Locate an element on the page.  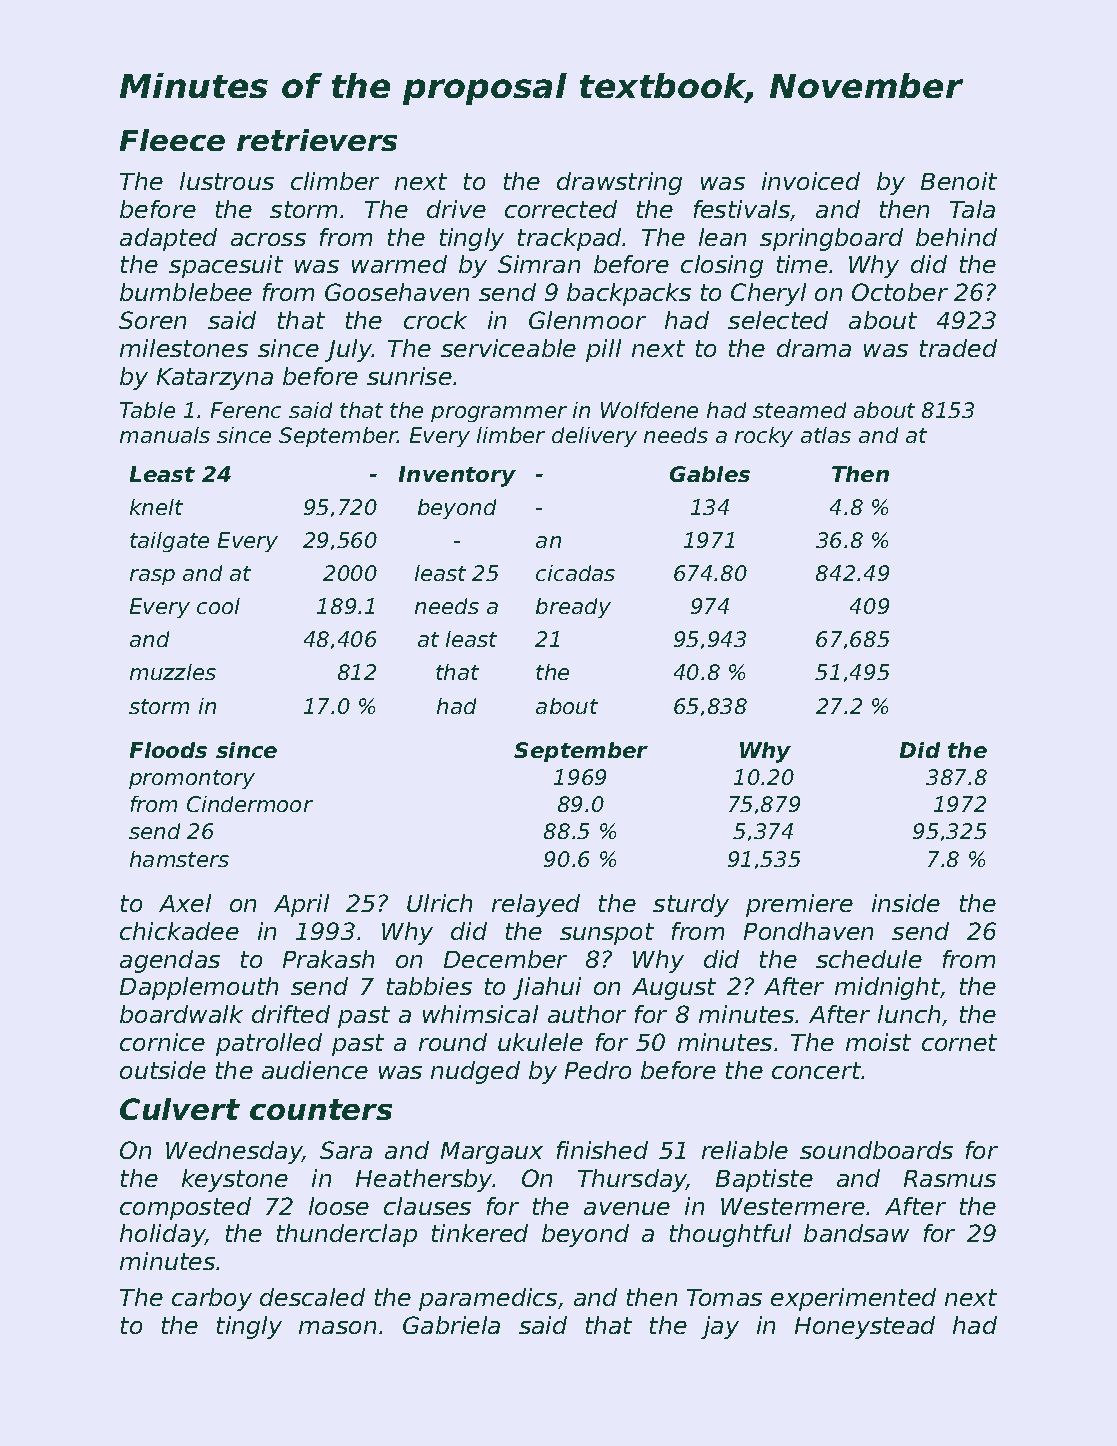
sunrise is located at coordinates (409, 376).
